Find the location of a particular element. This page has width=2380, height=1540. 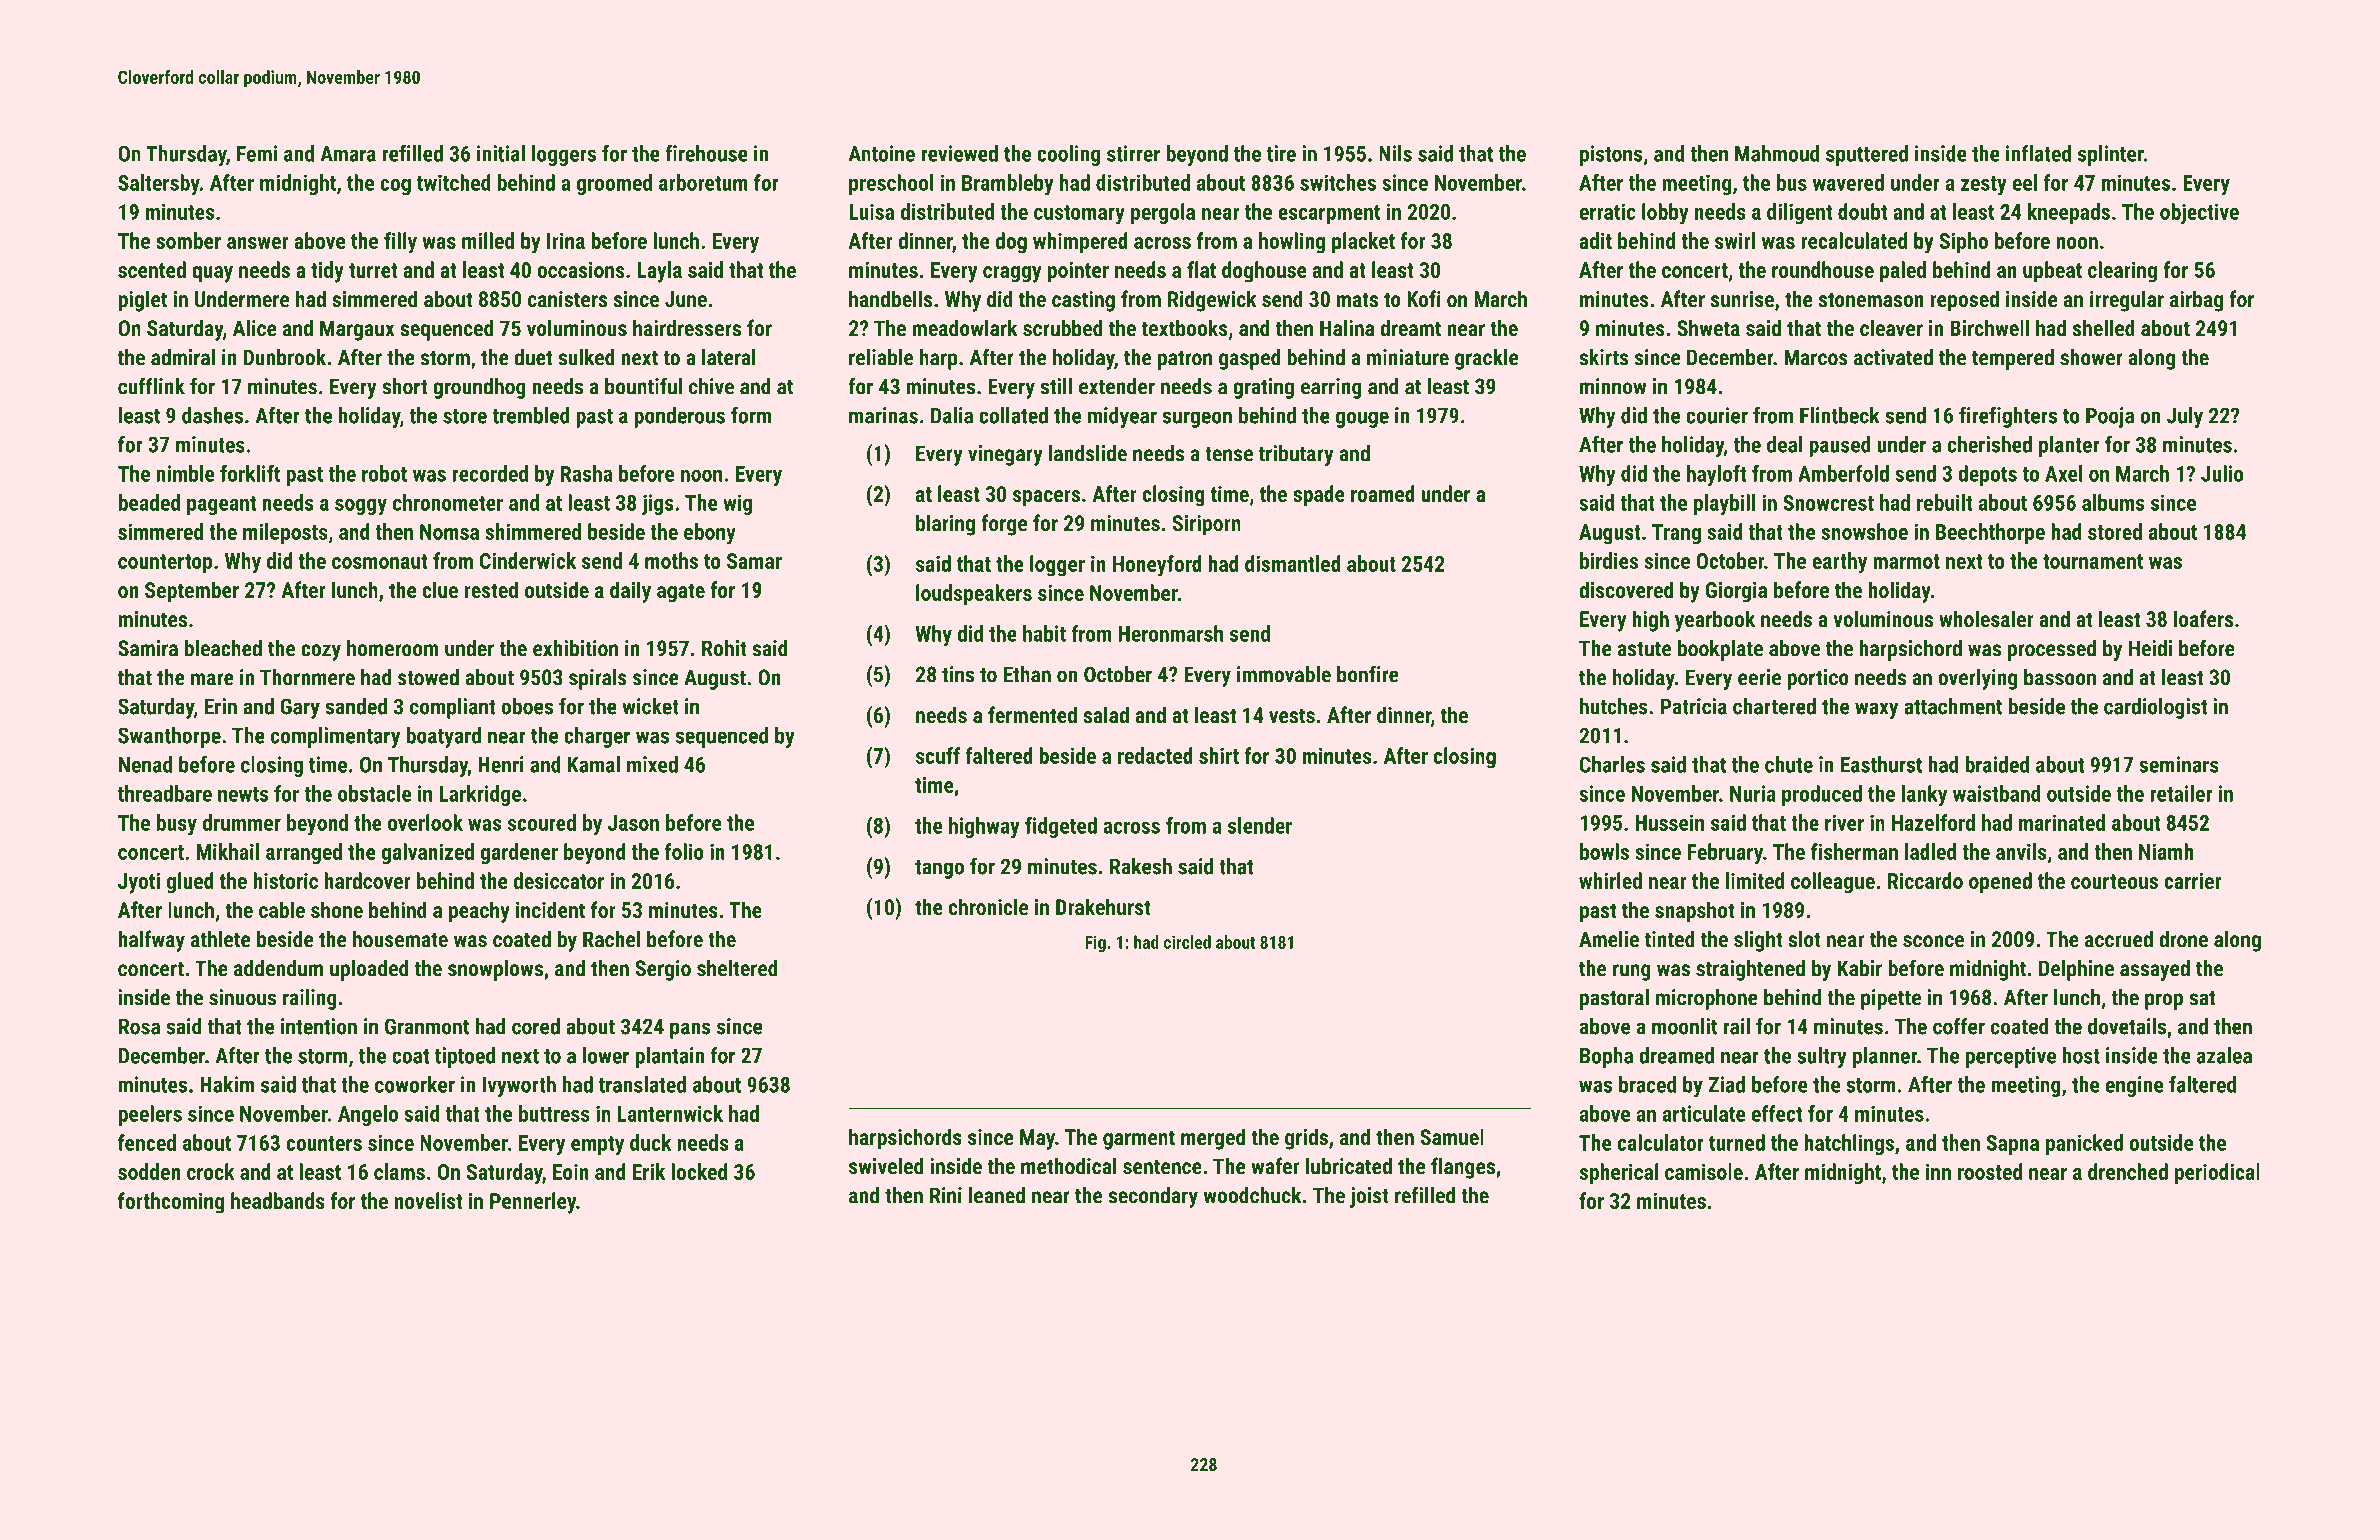

Rini is located at coordinates (946, 1195).
